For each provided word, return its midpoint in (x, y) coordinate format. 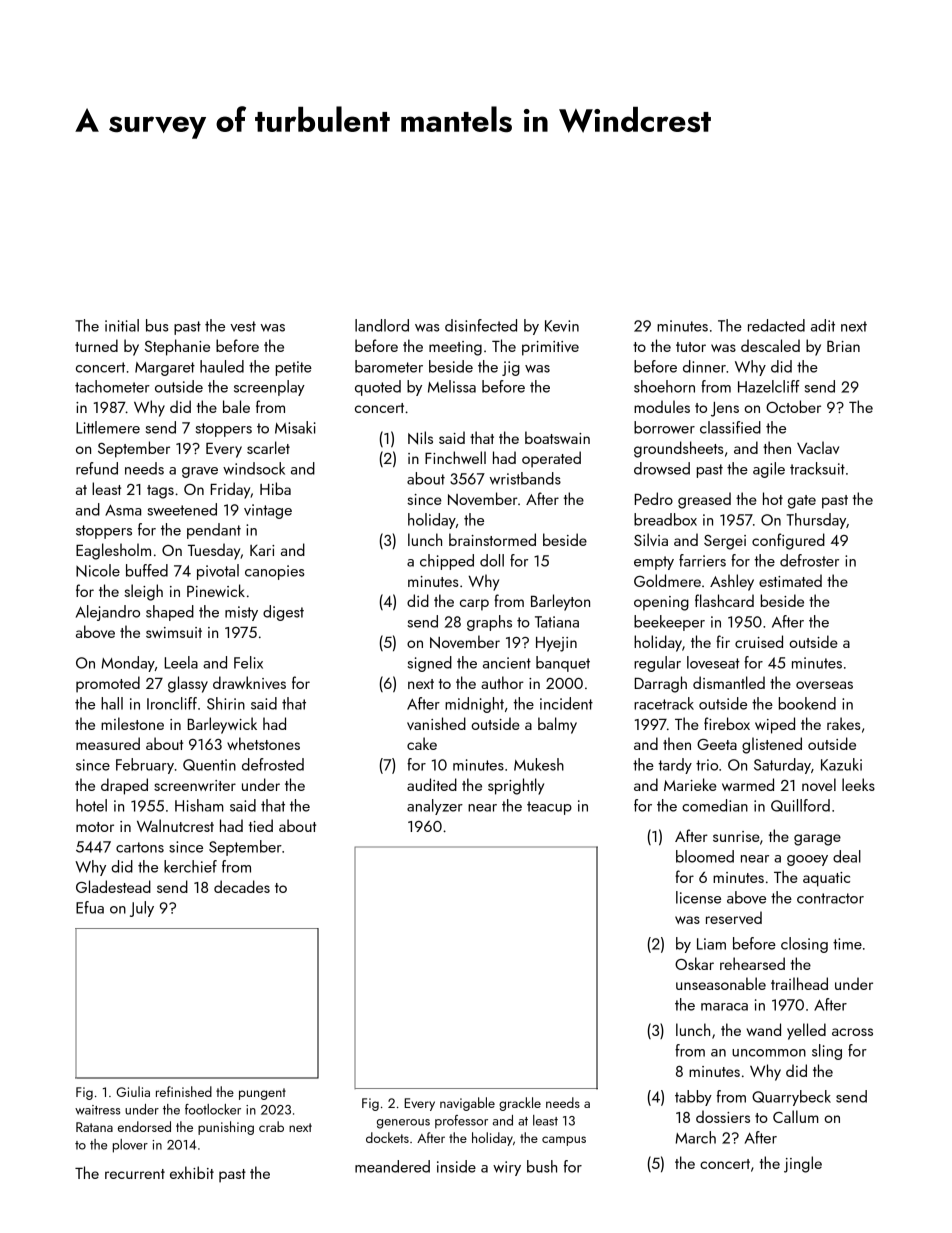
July (142, 909)
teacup (549, 808)
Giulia (133, 1091)
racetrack (664, 703)
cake (422, 743)
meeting (455, 348)
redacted (776, 325)
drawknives (249, 682)
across (852, 1032)
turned (96, 345)
